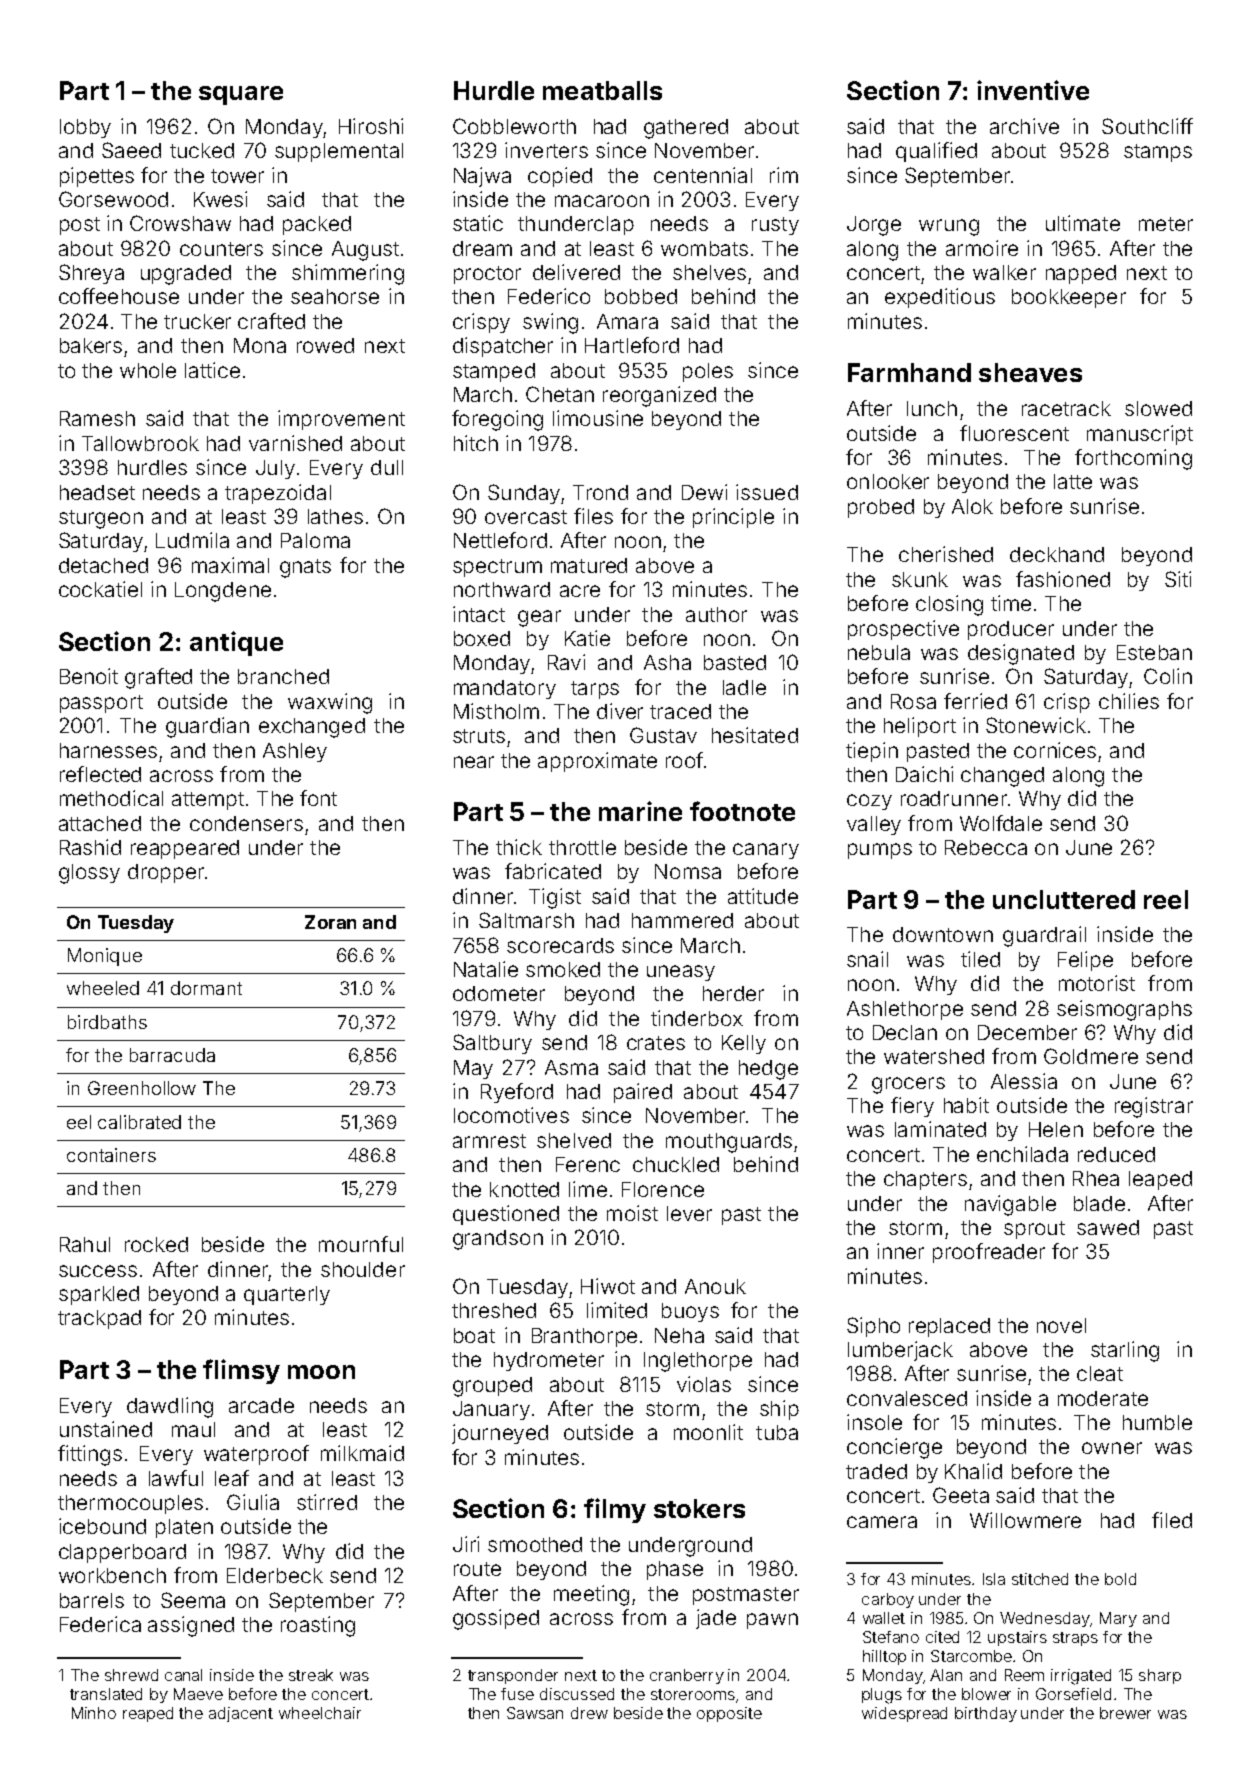 Image resolution: width=1251 pixels, height=1770 pixels. What do you see at coordinates (111, 798) in the screenshot?
I see `methodical` at bounding box center [111, 798].
